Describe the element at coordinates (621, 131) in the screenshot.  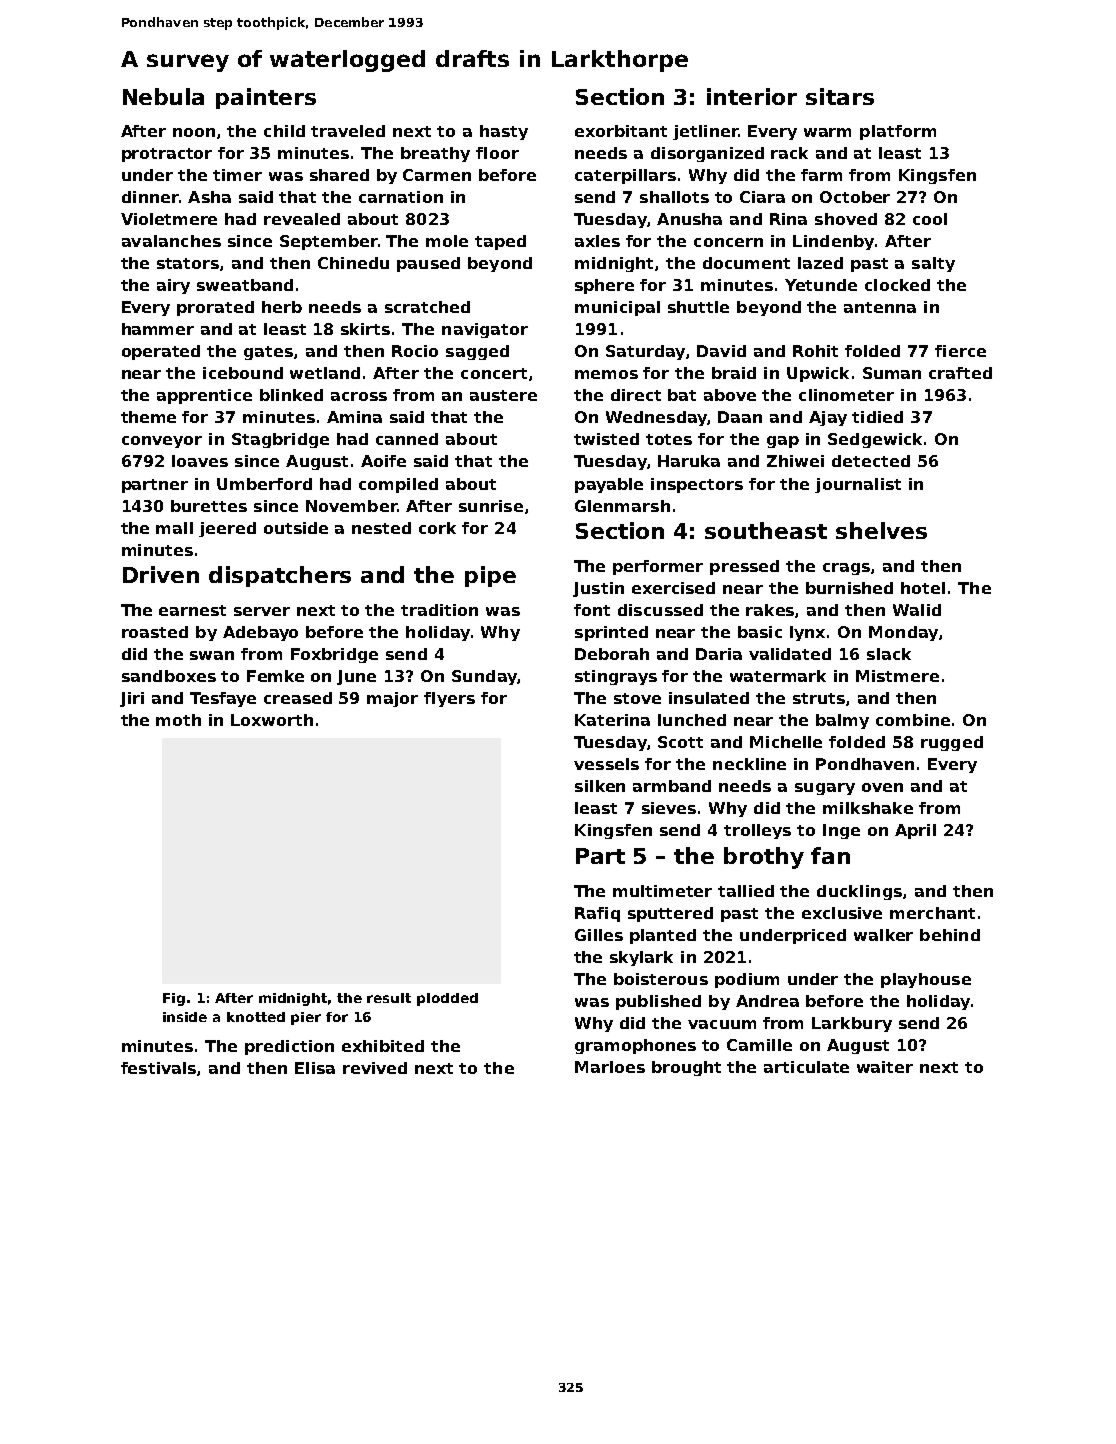
I see `exorbitant` at that location.
